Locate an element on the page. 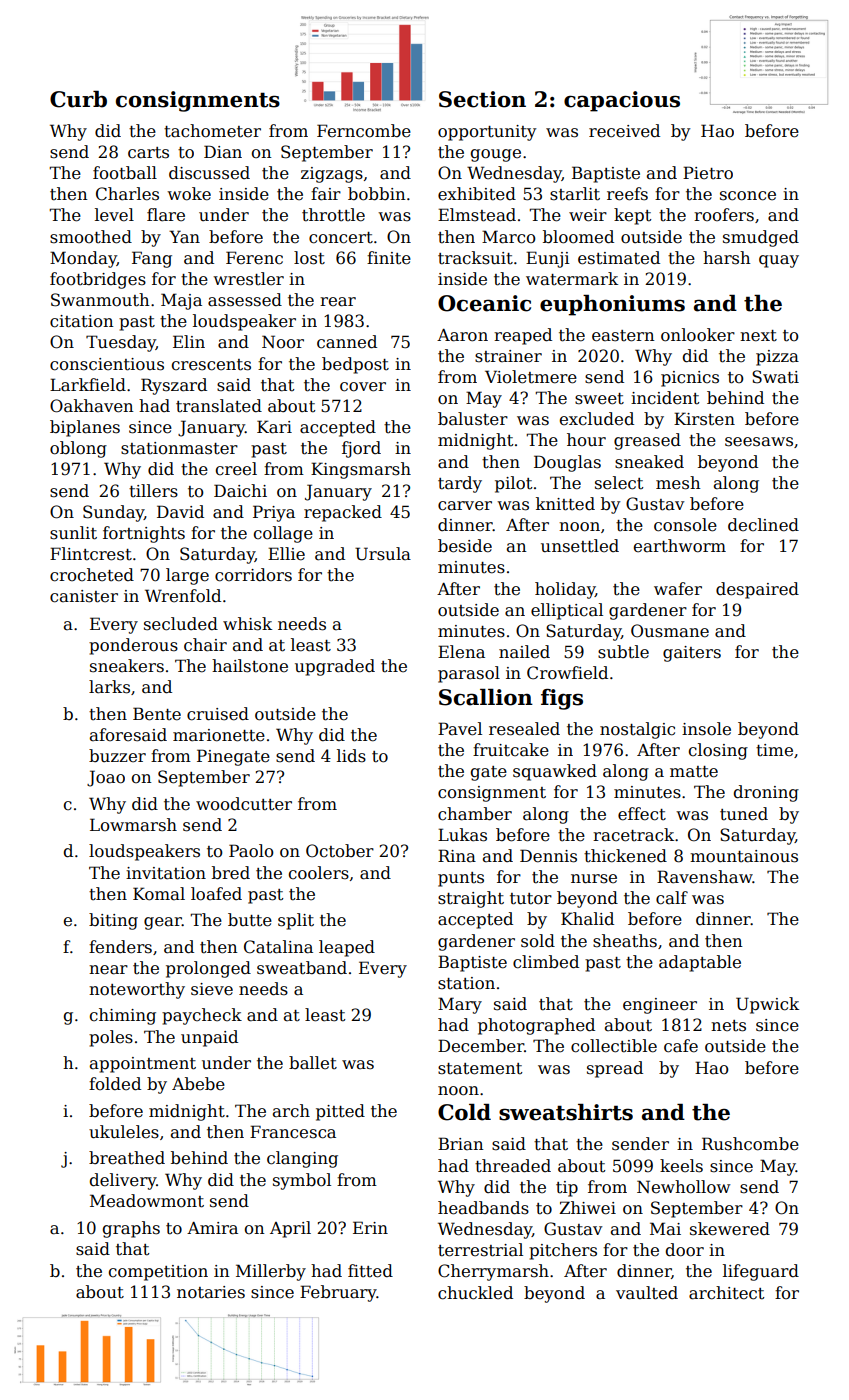 The height and width of the page is (1400, 849). Mai is located at coordinates (665, 1228).
